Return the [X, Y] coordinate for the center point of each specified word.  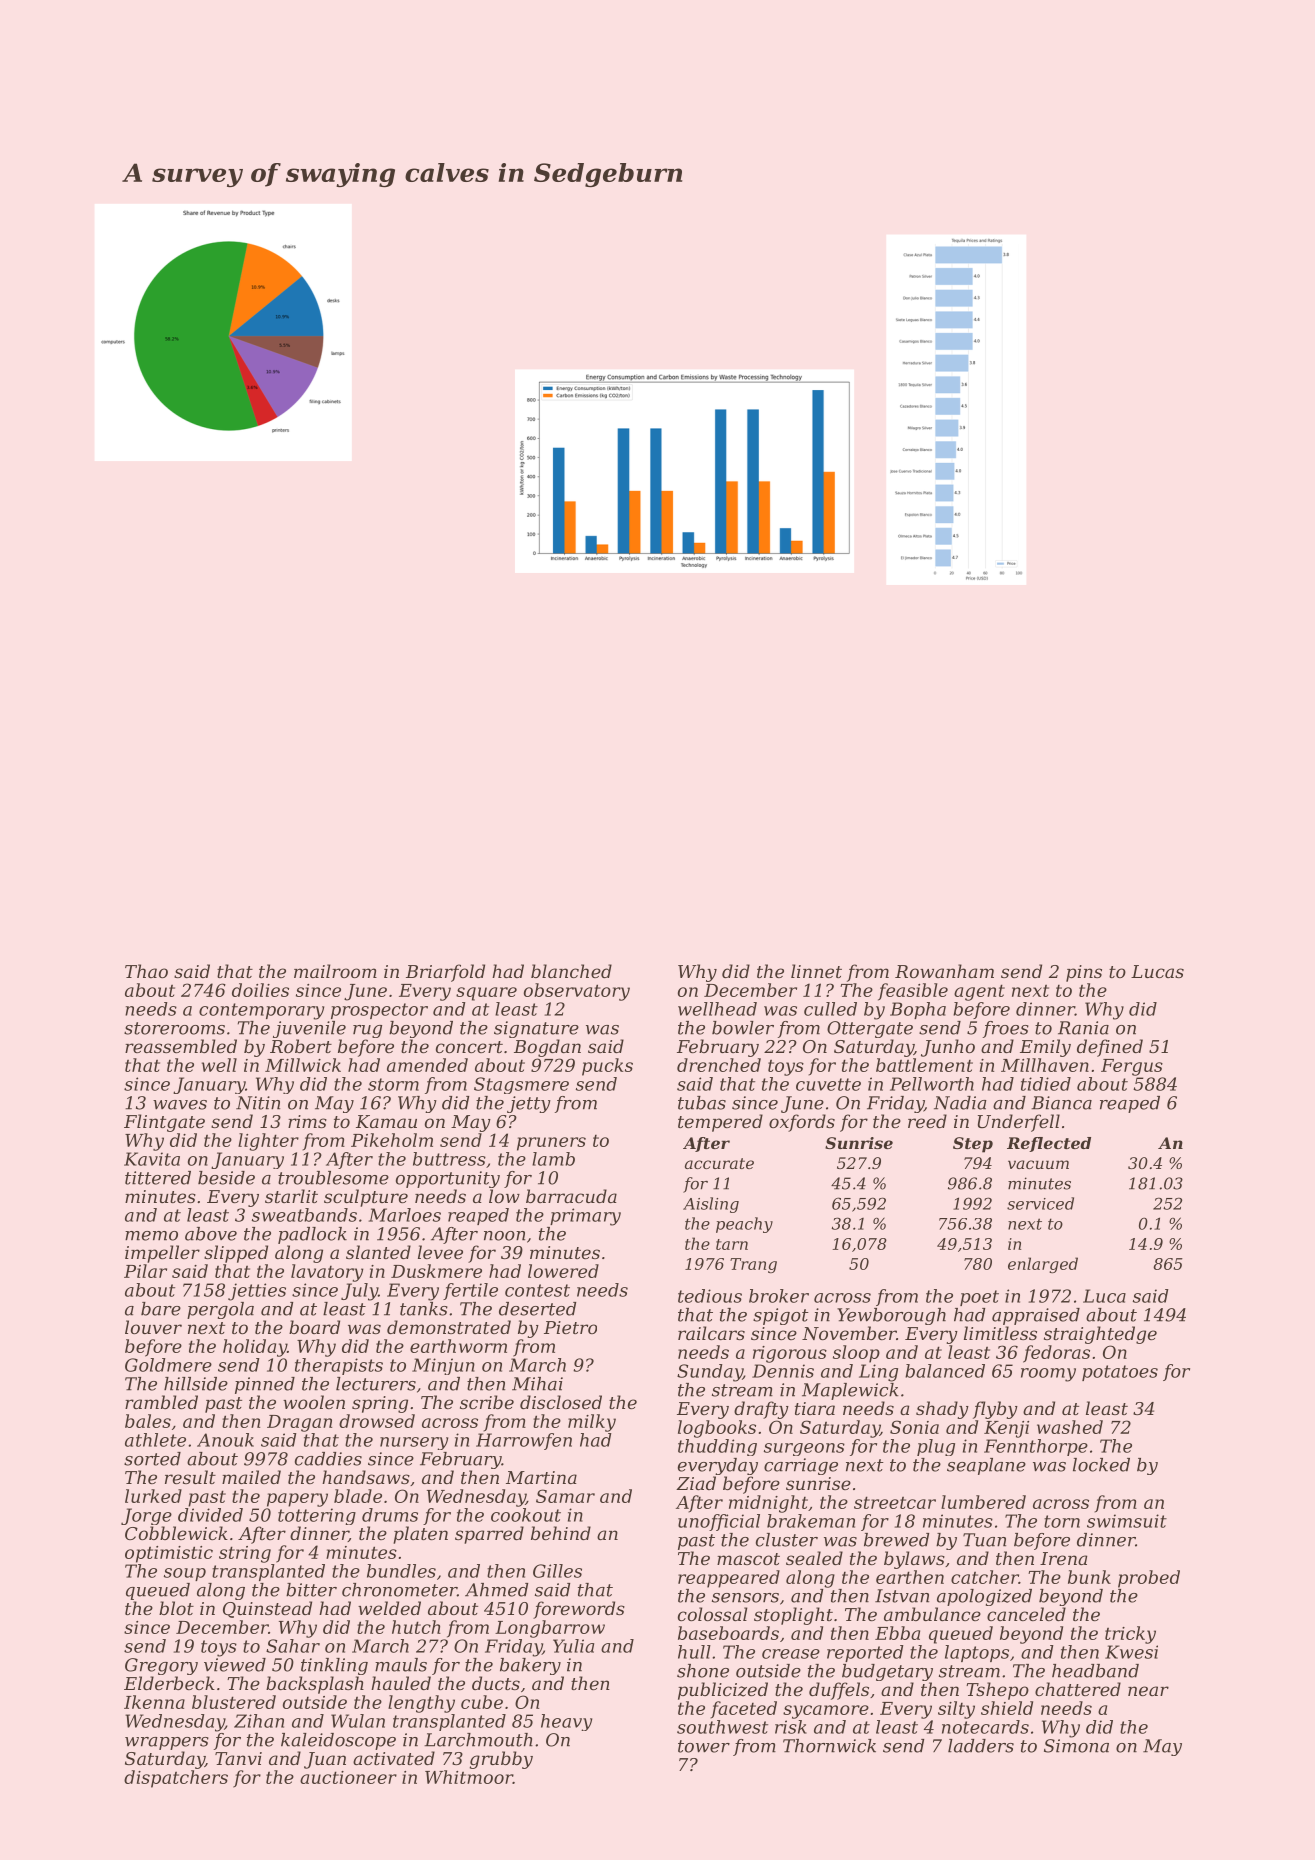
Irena [1063, 1558]
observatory [577, 992]
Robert [301, 1046]
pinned [265, 1385]
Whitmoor [469, 1777]
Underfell [1019, 1123]
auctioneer [348, 1777]
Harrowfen [524, 1441]
